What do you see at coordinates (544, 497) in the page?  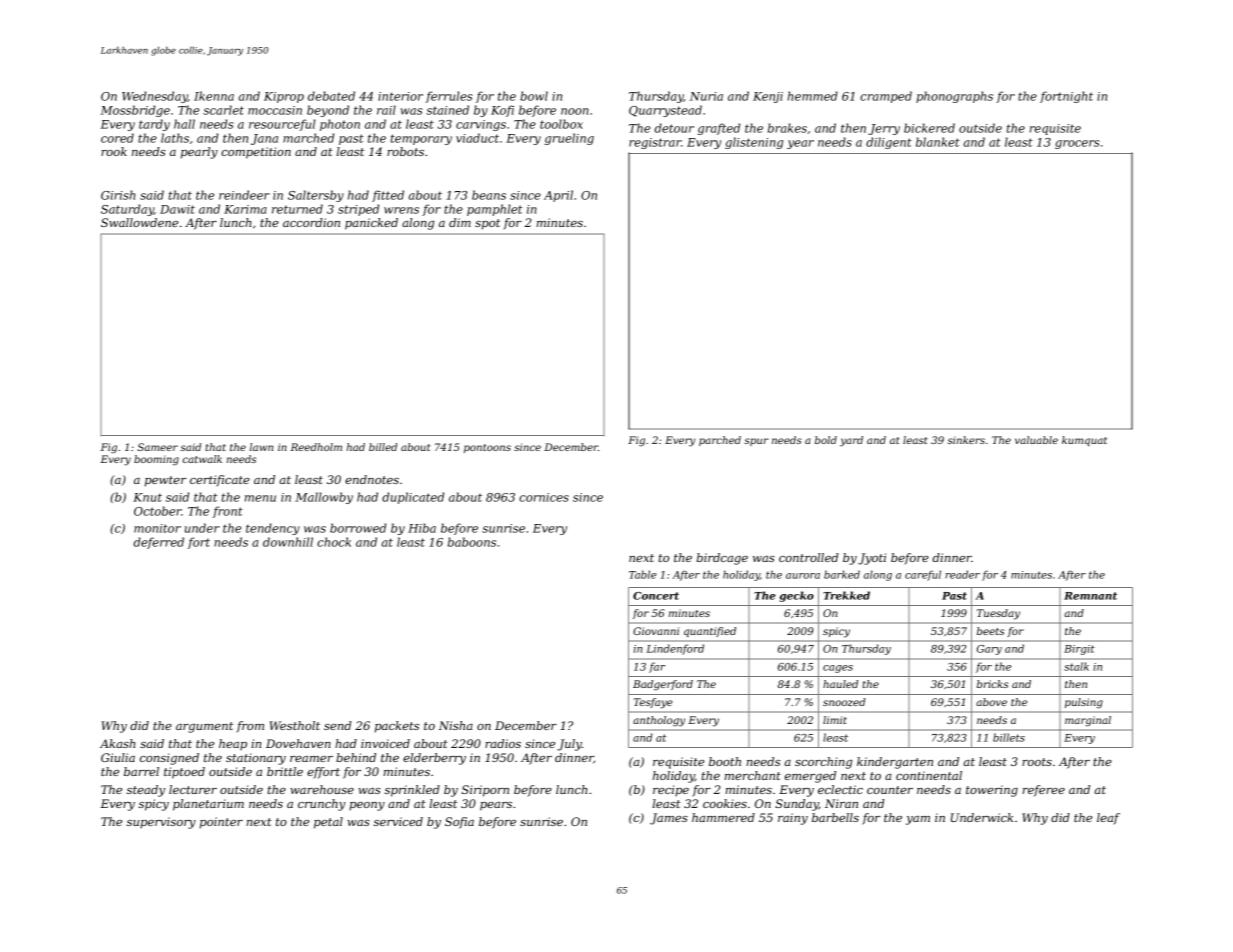 I see `cornices` at bounding box center [544, 497].
